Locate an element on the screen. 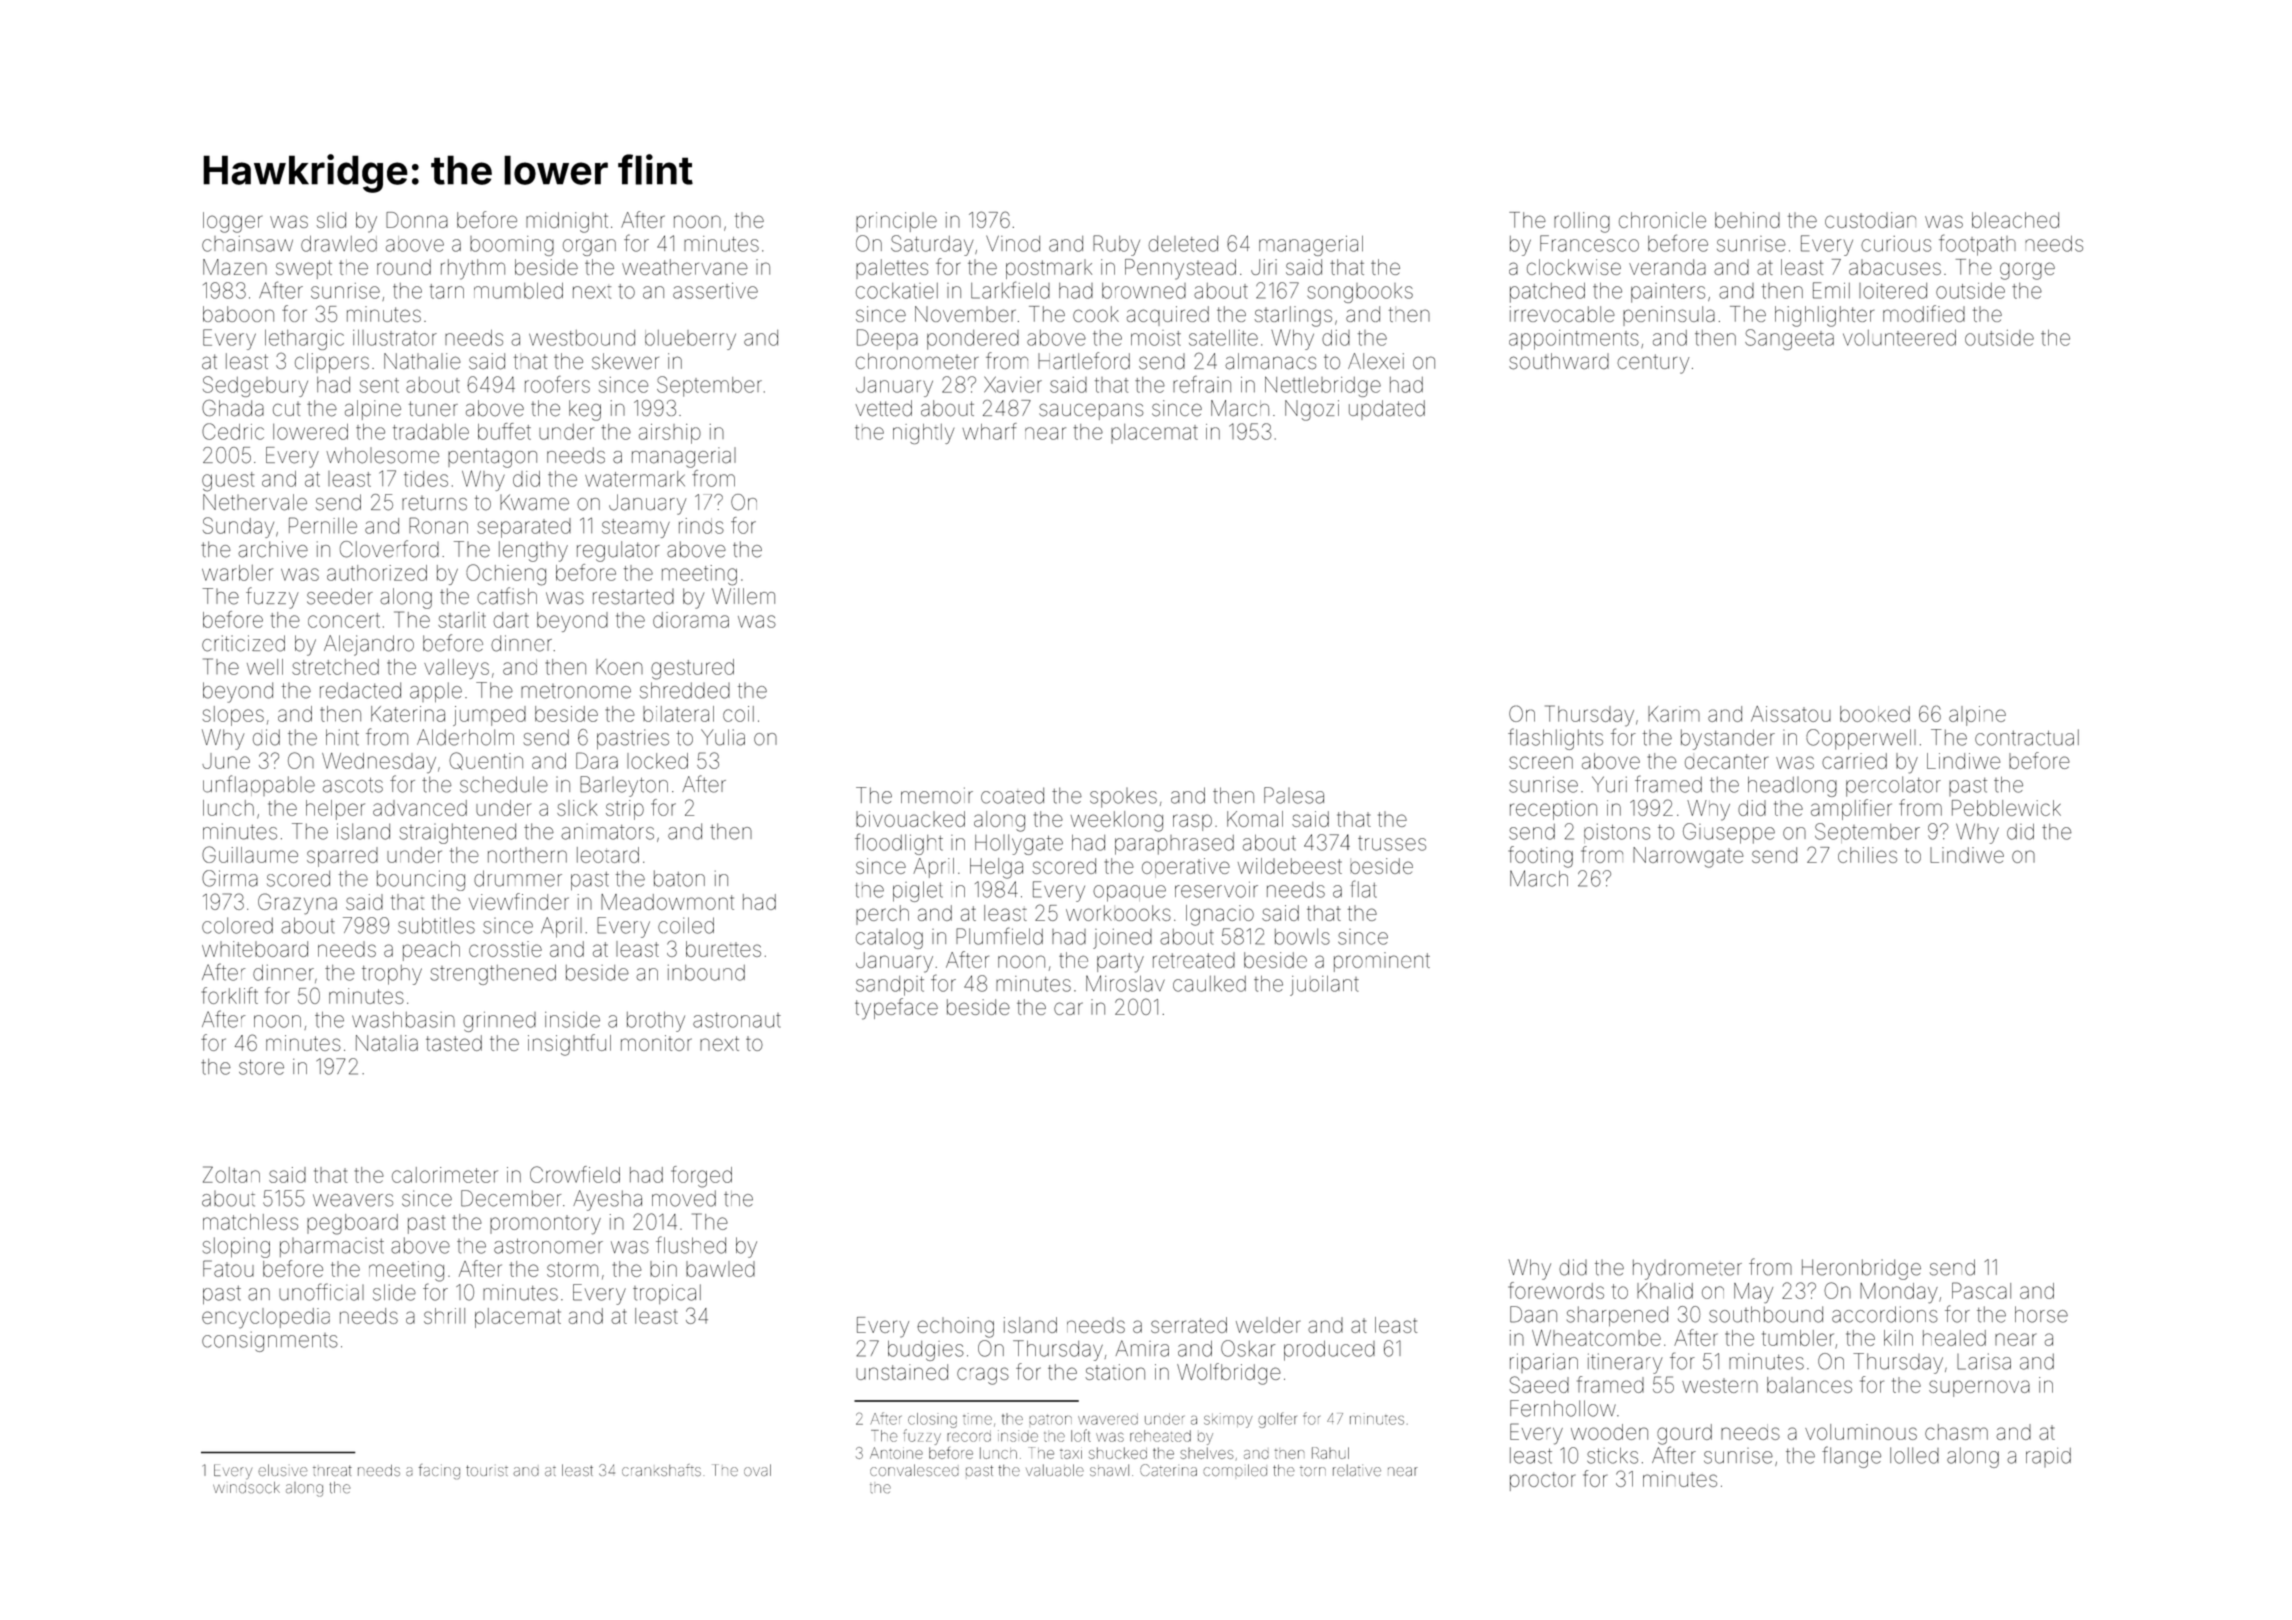  astronaut is located at coordinates (737, 1020).
